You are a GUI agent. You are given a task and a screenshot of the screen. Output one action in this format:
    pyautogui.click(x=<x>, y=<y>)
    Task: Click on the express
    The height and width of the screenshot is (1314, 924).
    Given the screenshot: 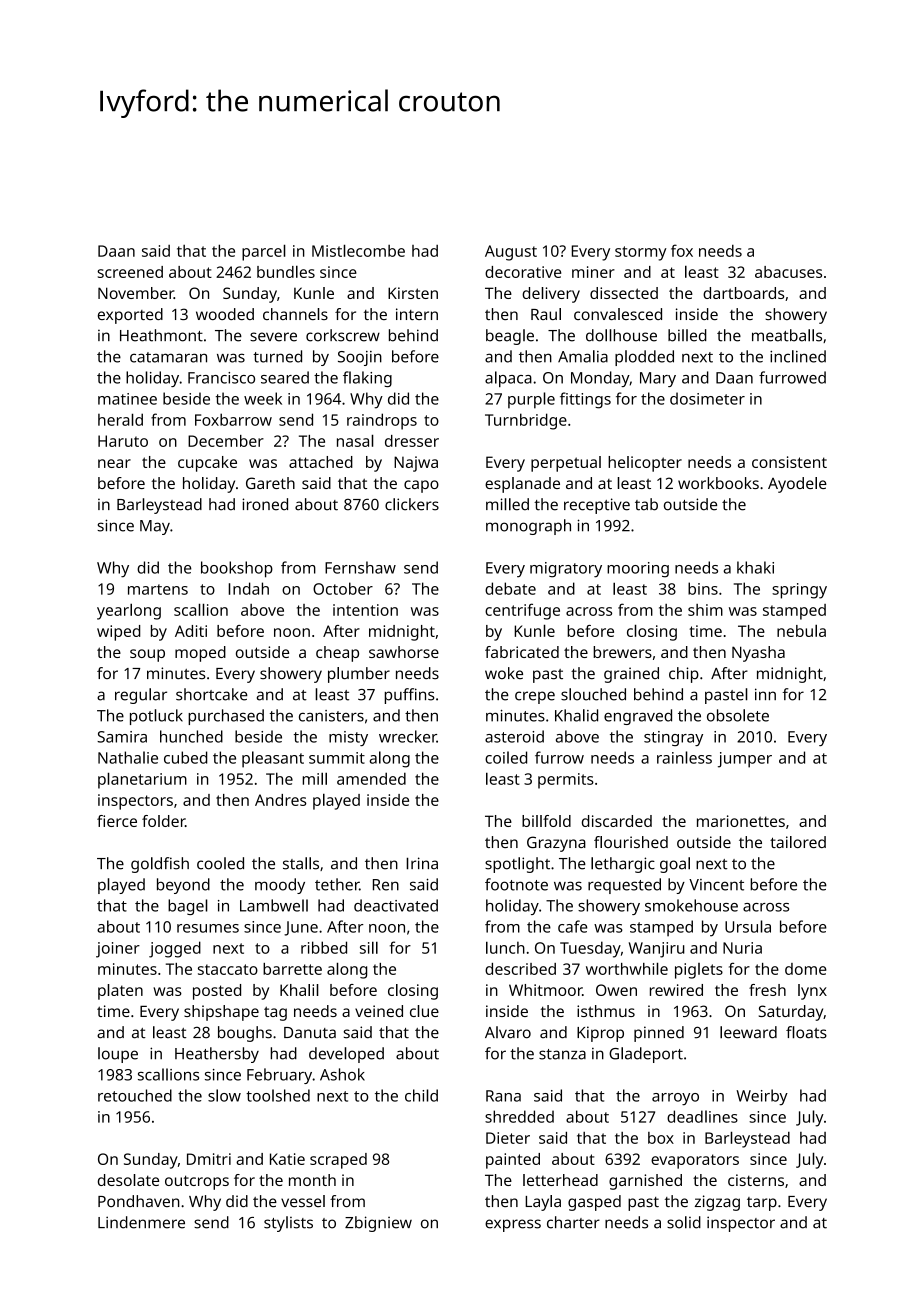 What is the action you would take?
    pyautogui.click(x=513, y=1225)
